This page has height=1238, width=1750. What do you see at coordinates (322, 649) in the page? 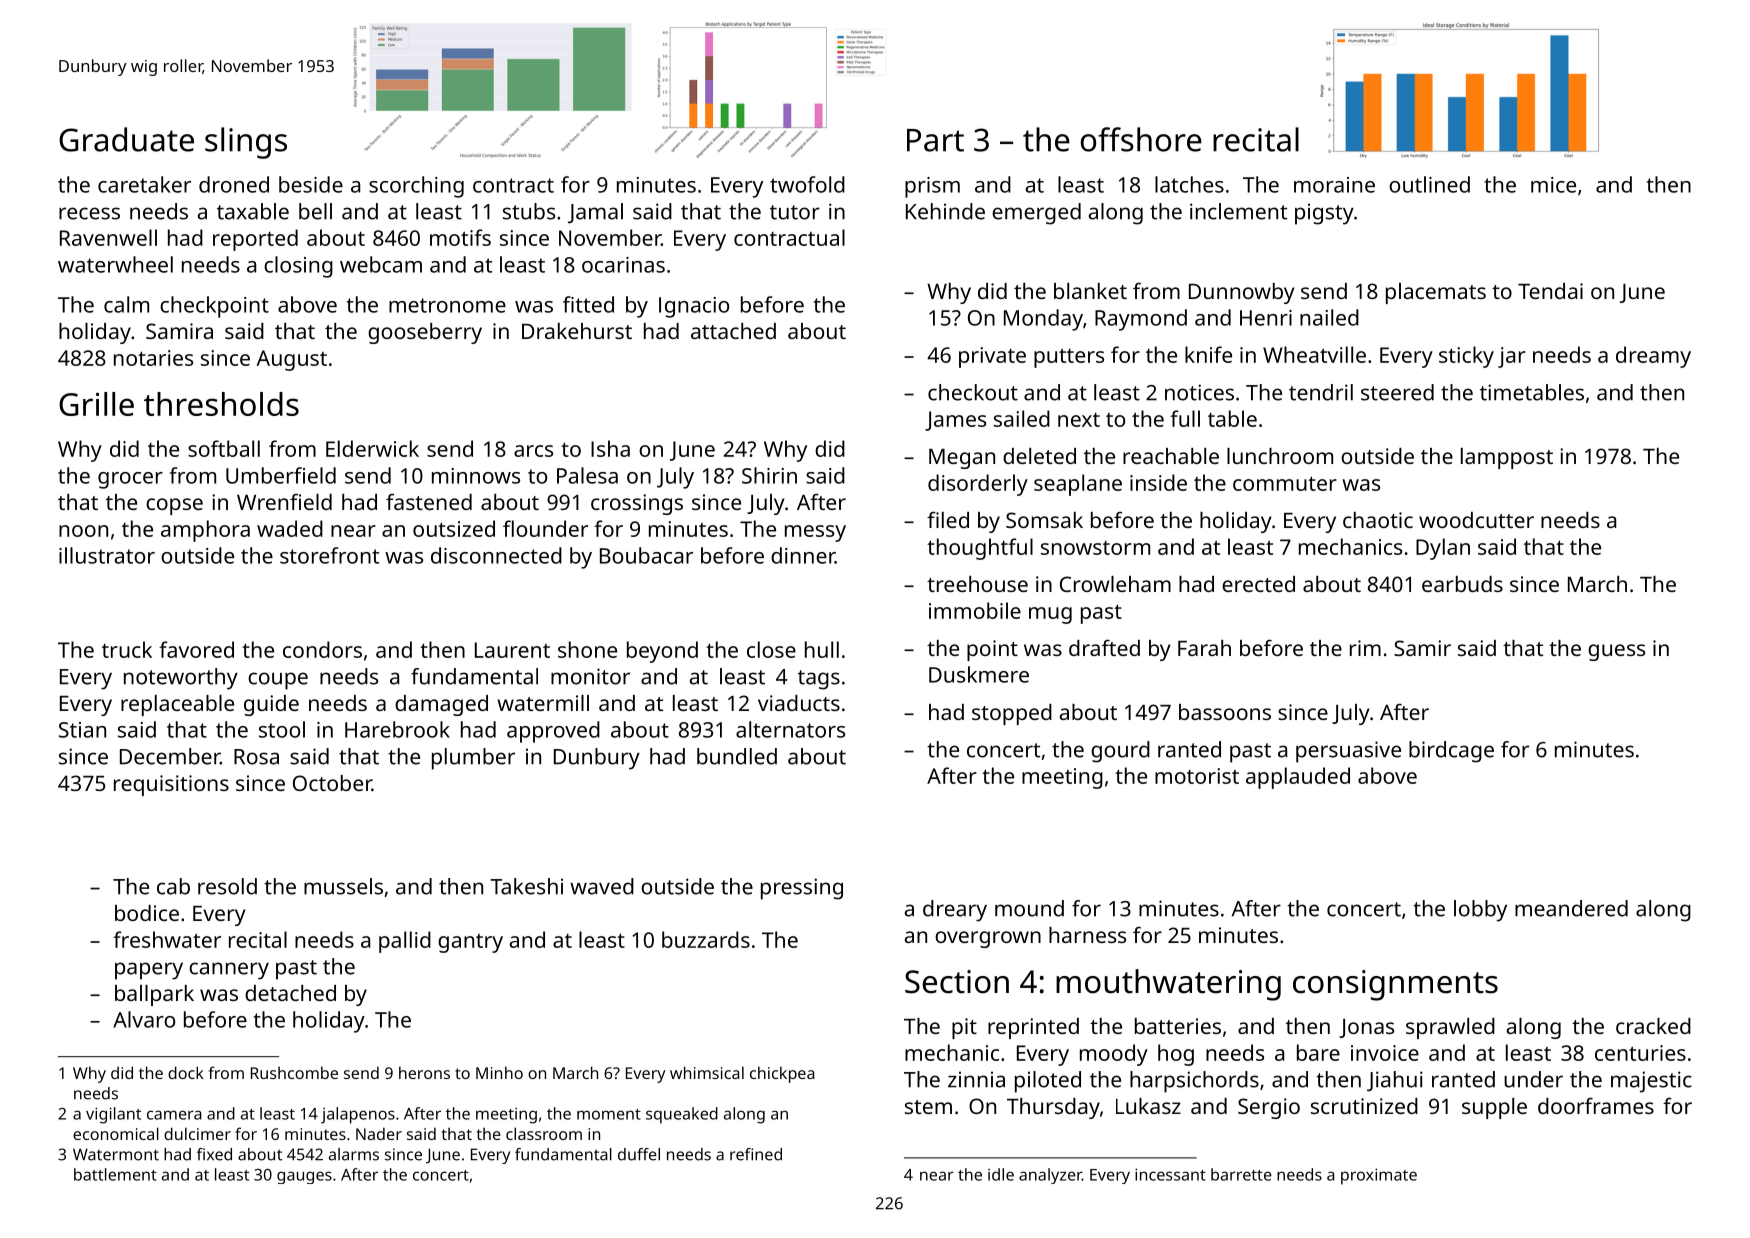
I see `condors` at bounding box center [322, 649].
